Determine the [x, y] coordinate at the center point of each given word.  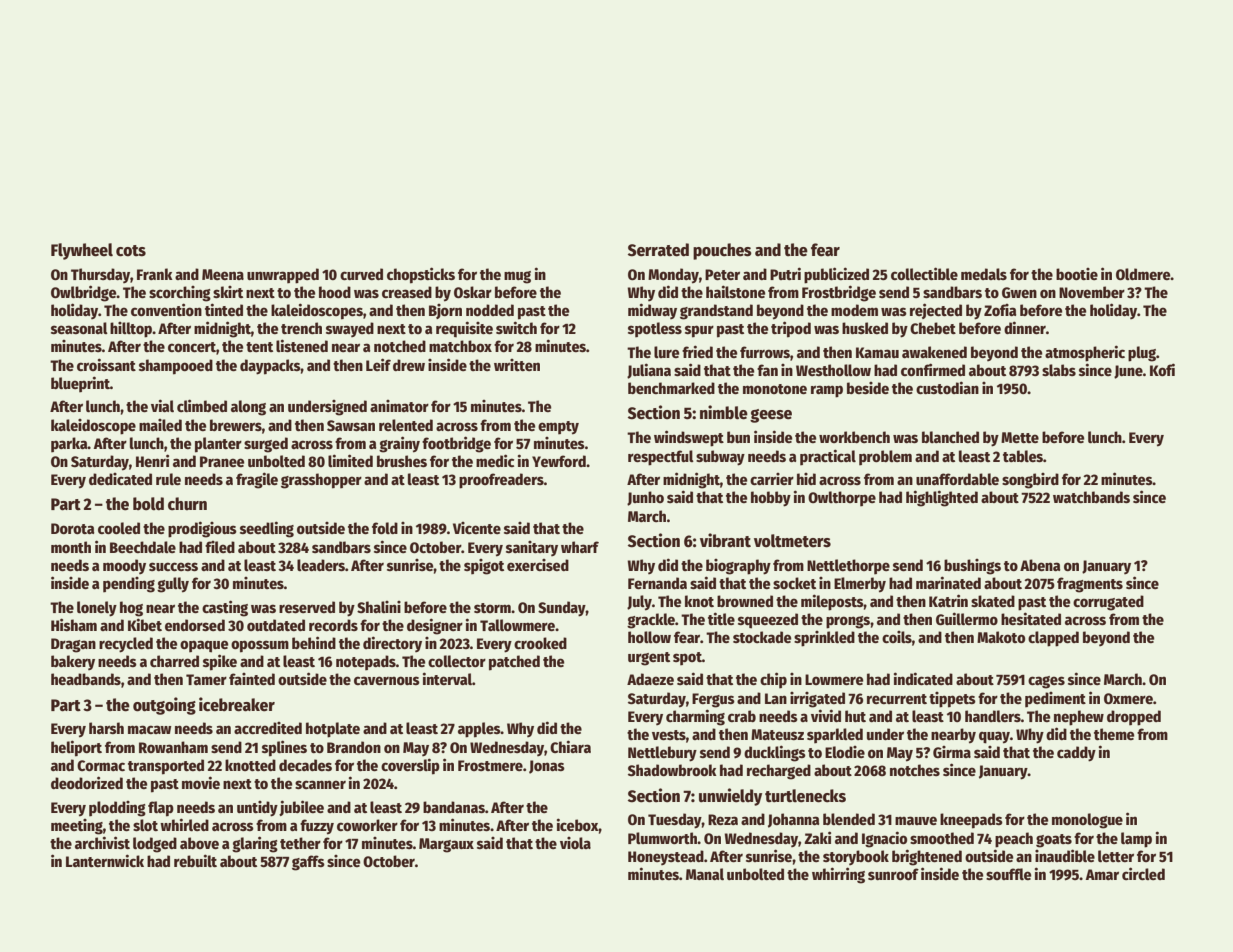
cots [131, 251]
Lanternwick [105, 860]
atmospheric [1085, 353]
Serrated [658, 250]
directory [392, 644]
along [248, 408]
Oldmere [1143, 274]
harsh [106, 728]
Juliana [649, 371]
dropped [1134, 718]
